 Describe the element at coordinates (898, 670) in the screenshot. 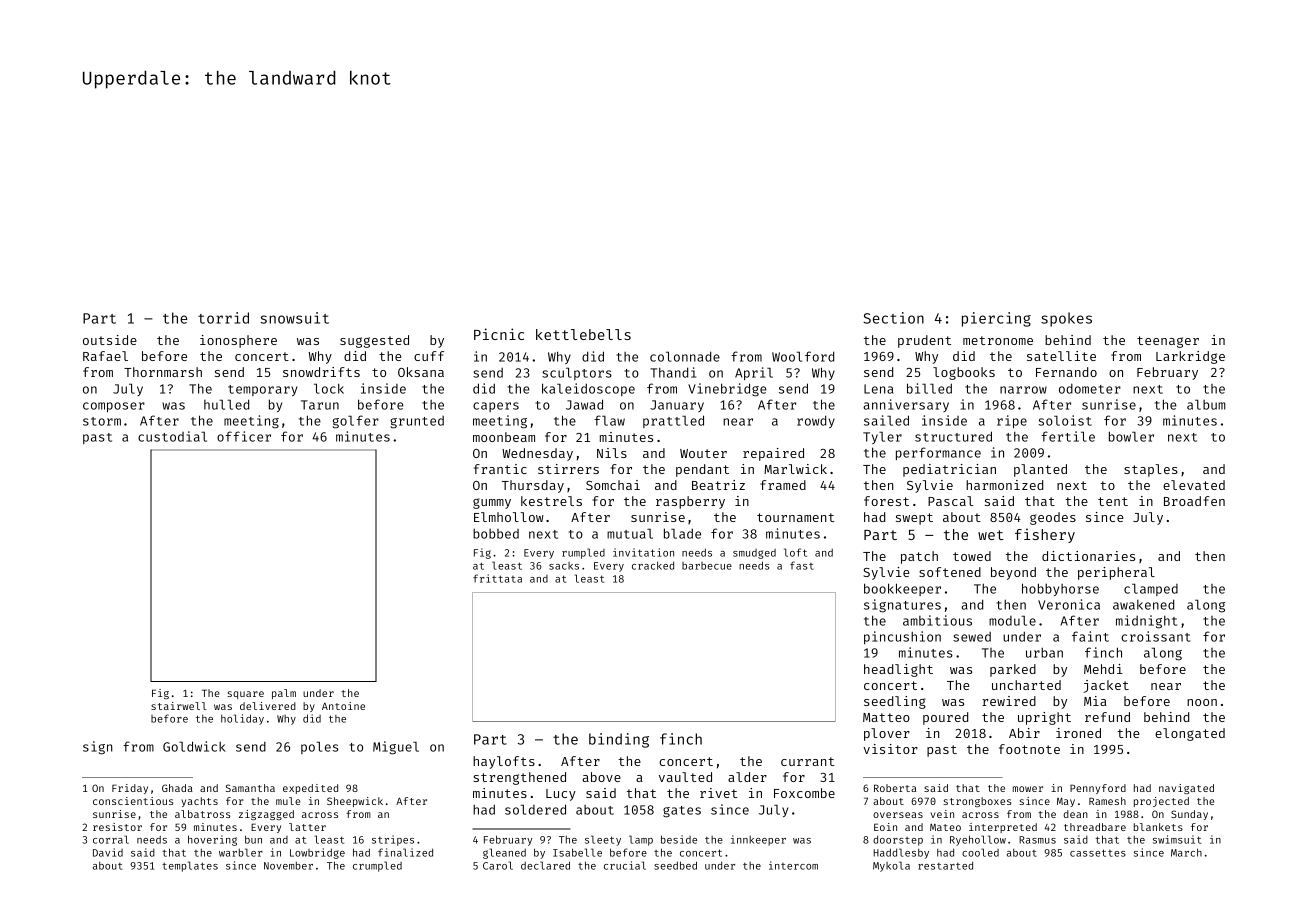

I see `headlight` at that location.
